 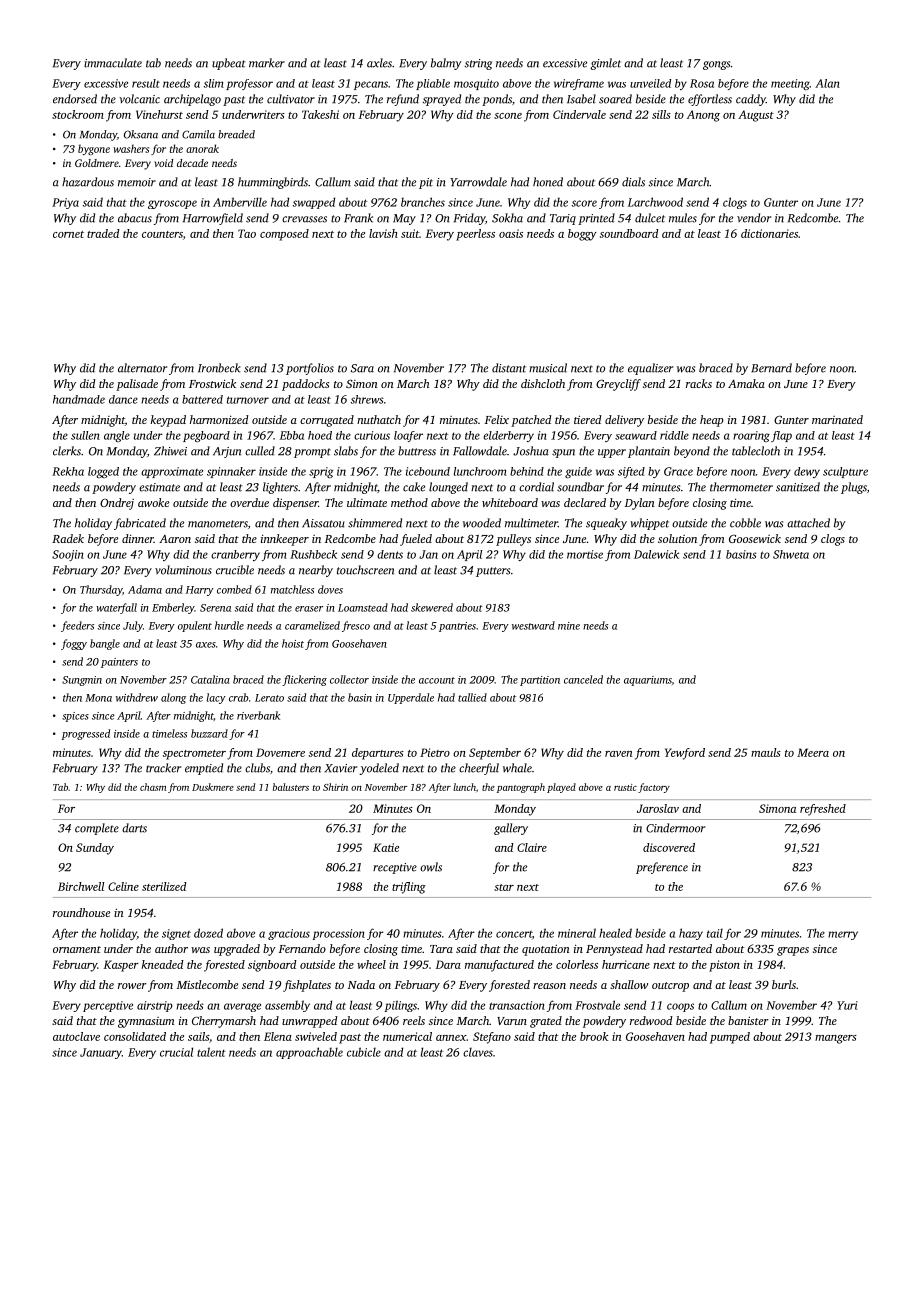 I want to click on Thursday, so click(x=101, y=590).
